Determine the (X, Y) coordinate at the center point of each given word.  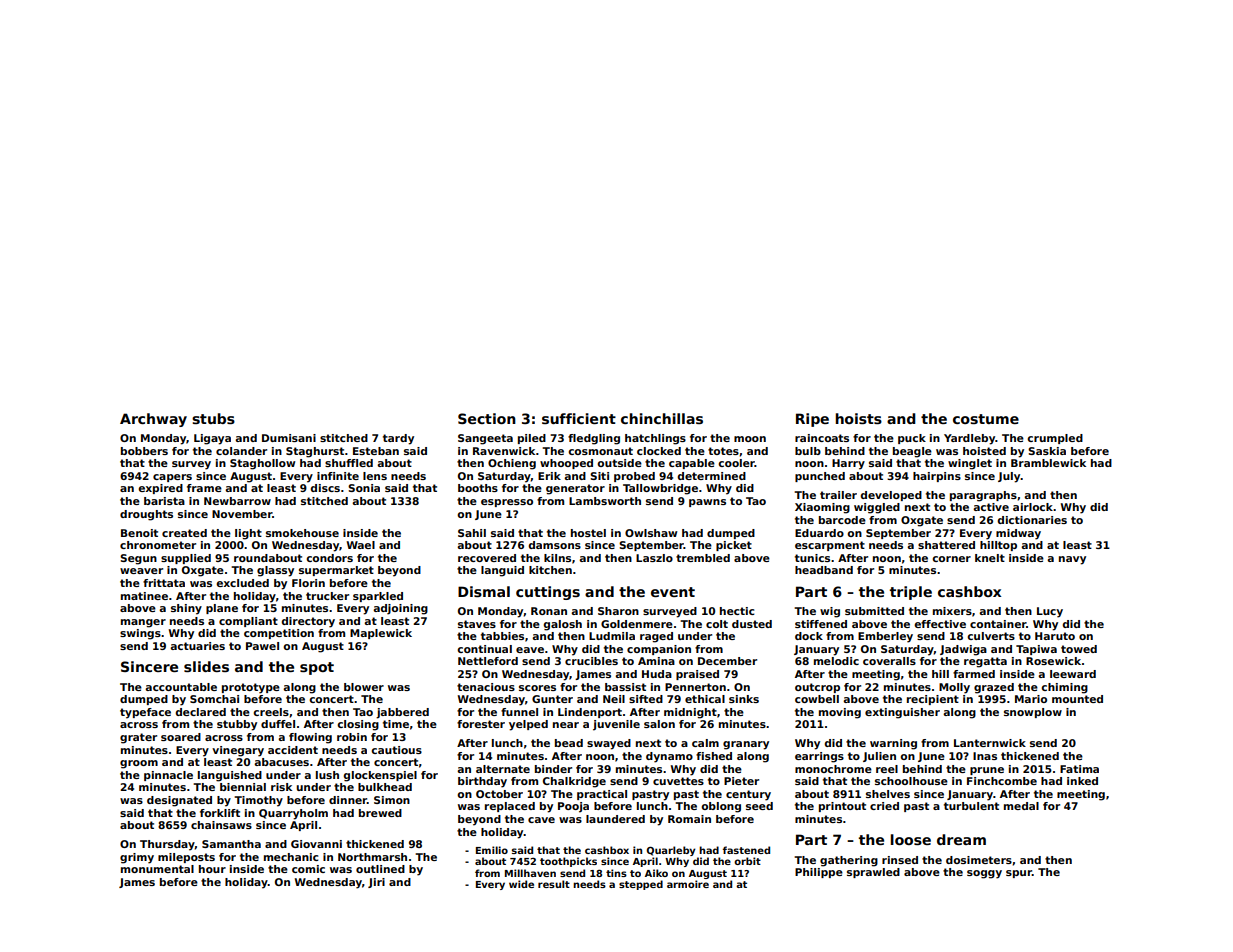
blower (364, 687)
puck (912, 439)
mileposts (186, 858)
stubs (213, 418)
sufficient (579, 418)
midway (1018, 534)
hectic (737, 611)
